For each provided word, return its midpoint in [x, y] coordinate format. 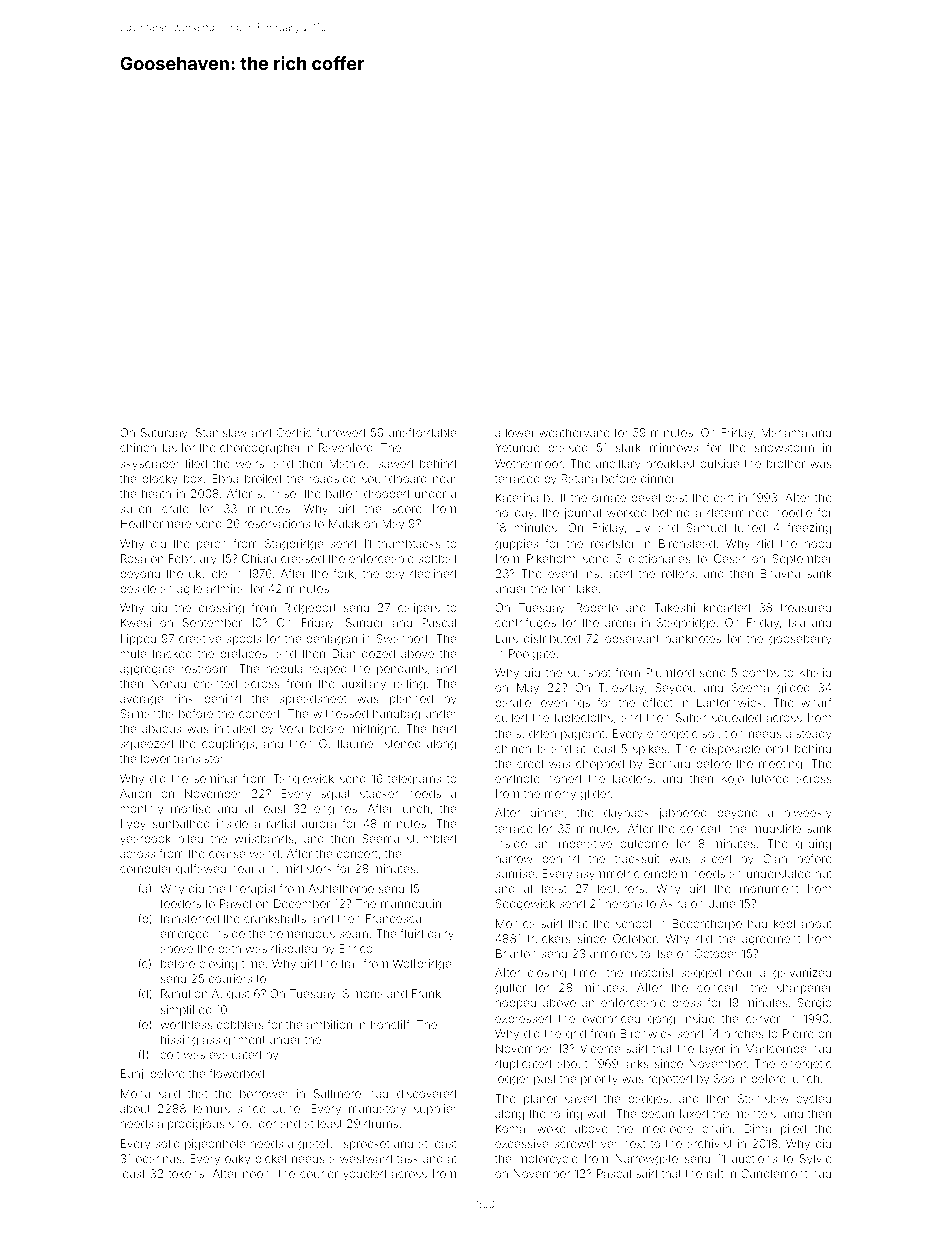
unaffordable [422, 432]
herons [624, 903]
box [193, 478]
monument [769, 889]
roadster [613, 543]
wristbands [264, 838]
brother [786, 463]
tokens [186, 1173]
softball [437, 558]
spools [243, 640]
